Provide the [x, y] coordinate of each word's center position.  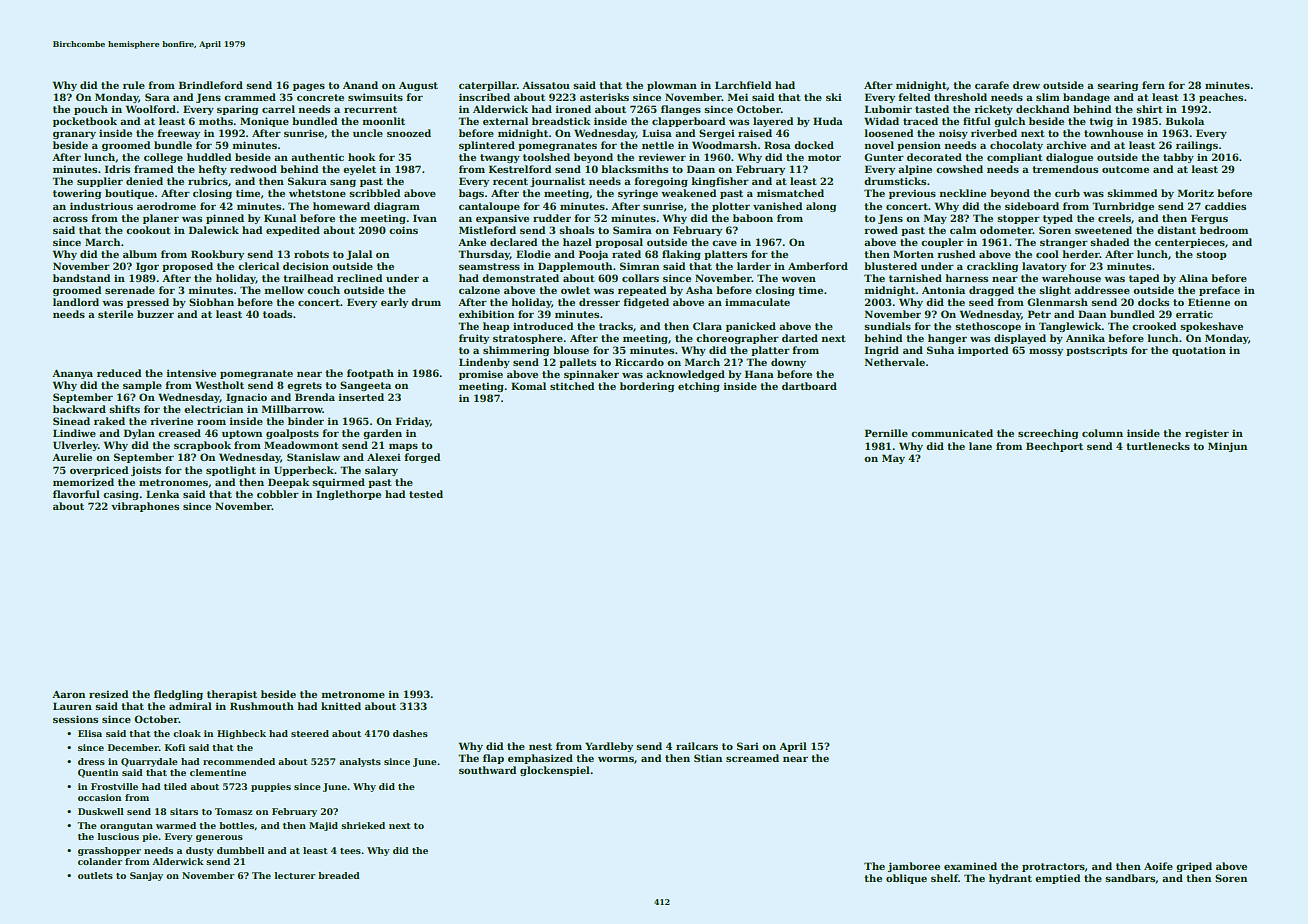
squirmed [338, 483]
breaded [339, 875]
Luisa [657, 133]
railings [1197, 146]
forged [422, 458]
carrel [278, 109]
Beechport [1054, 447]
